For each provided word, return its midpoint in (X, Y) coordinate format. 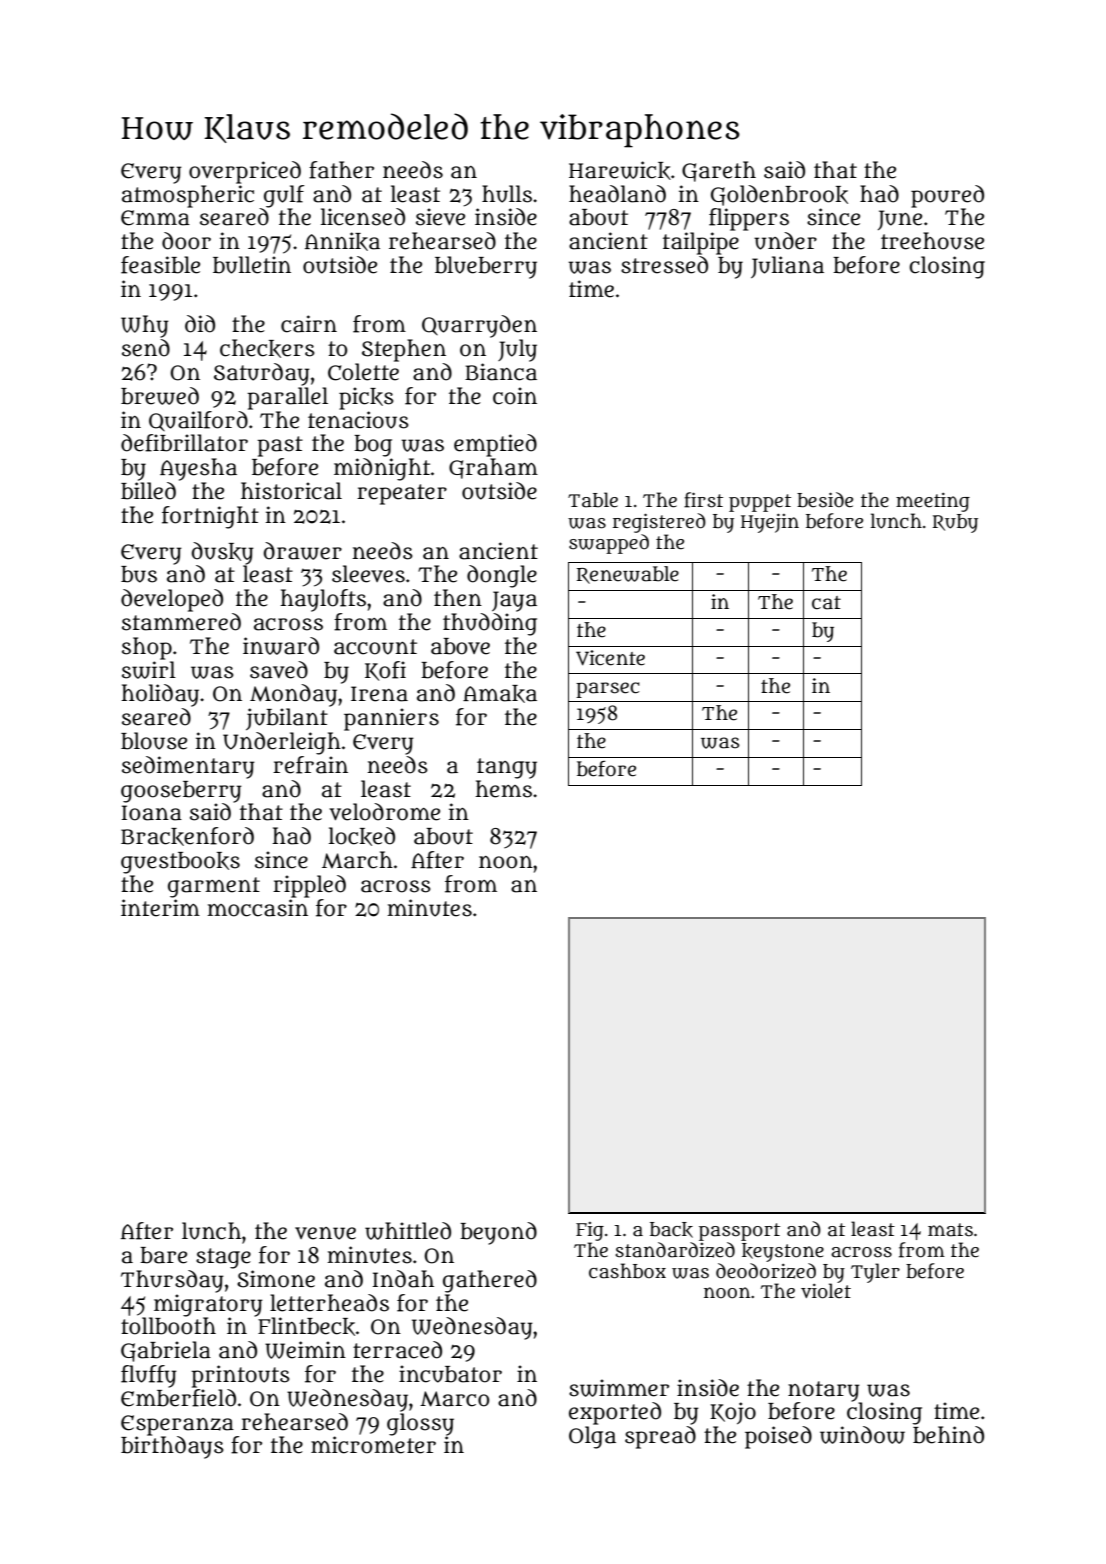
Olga (592, 1437)
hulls (507, 194)
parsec (608, 690)
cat (826, 603)
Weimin (305, 1350)
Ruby (955, 523)
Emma (155, 218)
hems (503, 789)
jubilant (287, 719)
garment (214, 887)
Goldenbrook (779, 195)
